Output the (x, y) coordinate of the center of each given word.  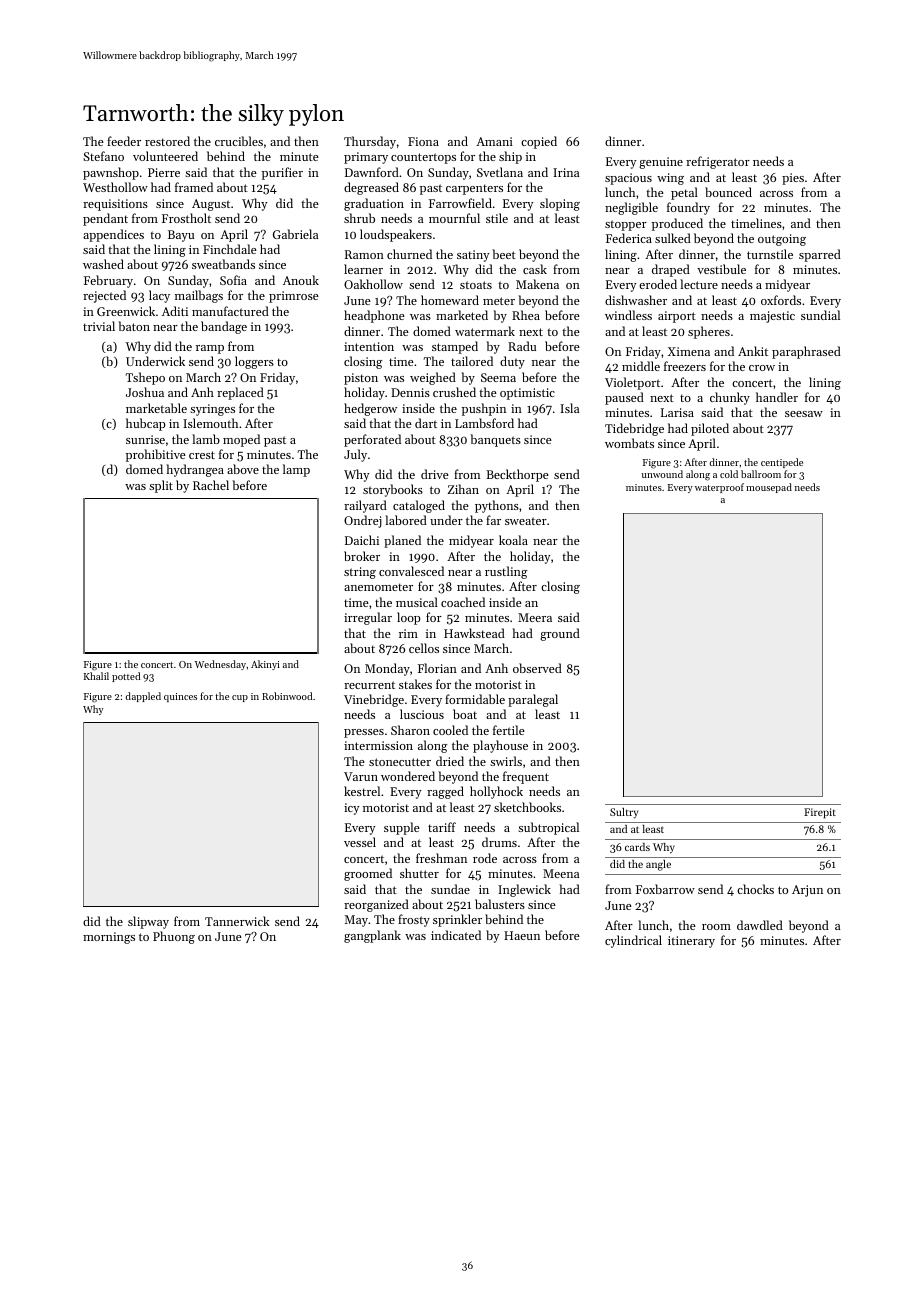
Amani (494, 141)
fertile (509, 730)
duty (512, 362)
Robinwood (287, 696)
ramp (210, 349)
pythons (497, 506)
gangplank (372, 936)
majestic (772, 317)
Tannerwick (237, 921)
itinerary (691, 942)
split (161, 486)
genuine (661, 163)
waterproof (719, 488)
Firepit (820, 813)
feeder (124, 141)
